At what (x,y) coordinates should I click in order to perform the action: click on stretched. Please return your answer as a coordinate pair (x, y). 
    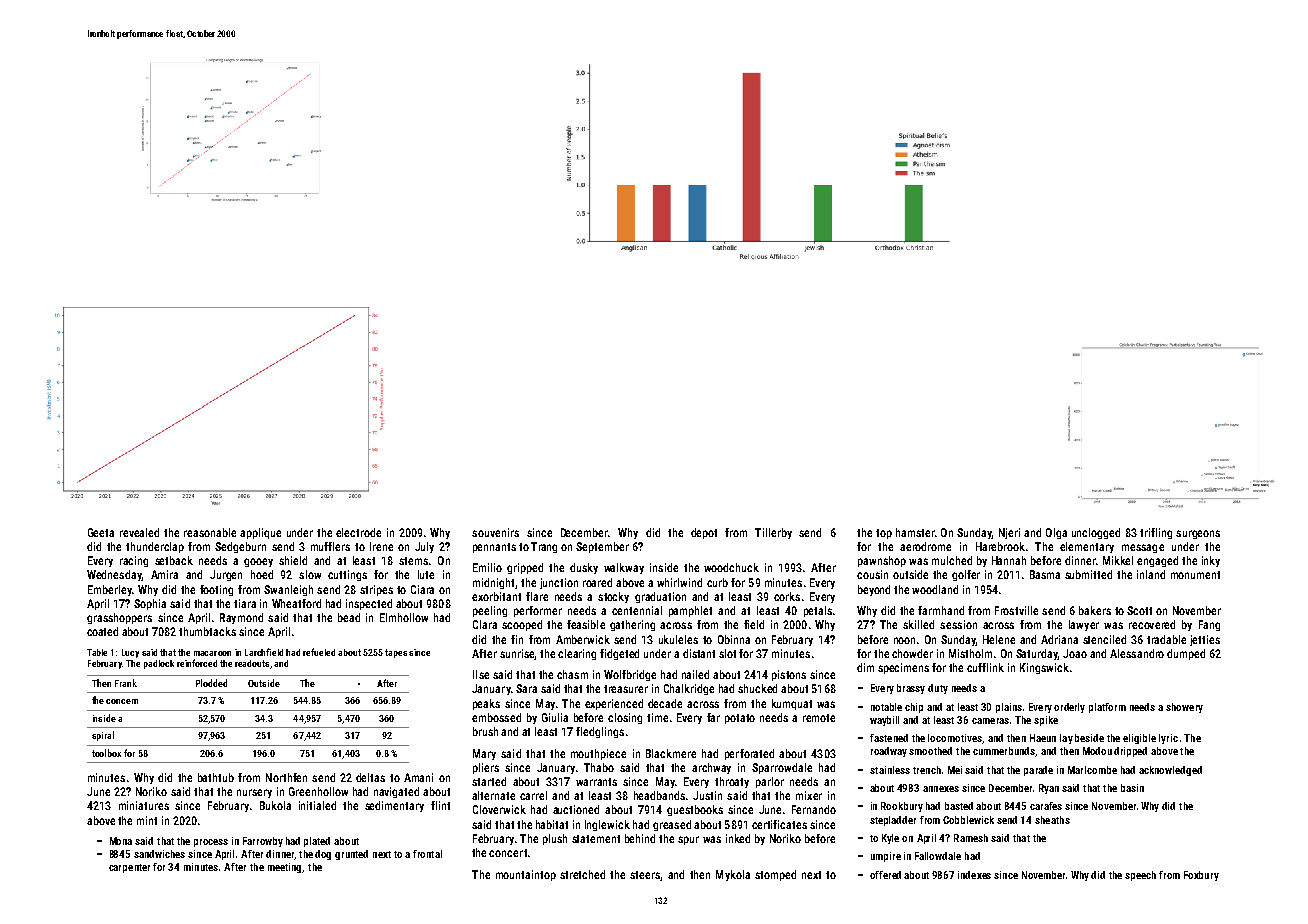
    Looking at the image, I should click on (582, 874).
